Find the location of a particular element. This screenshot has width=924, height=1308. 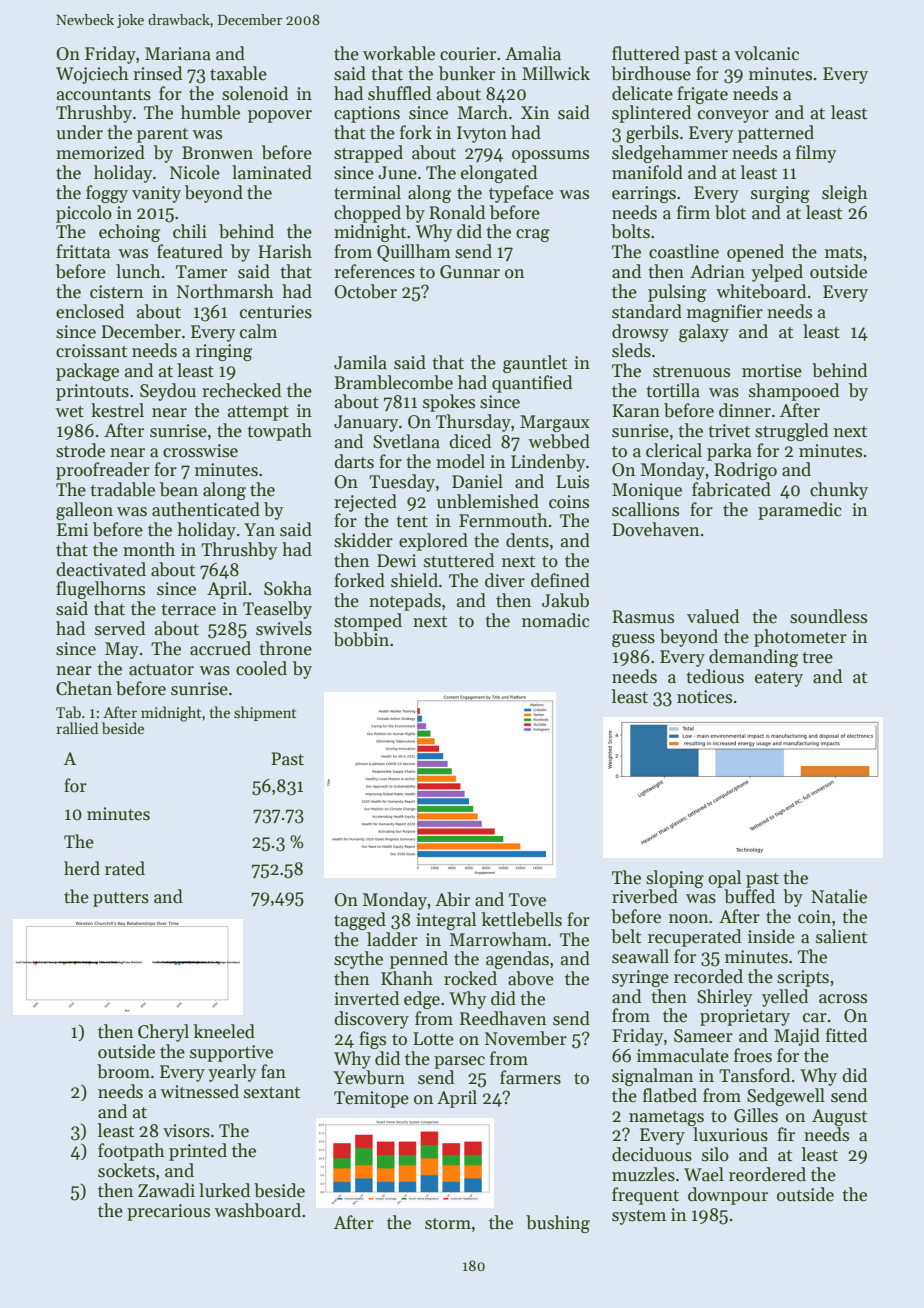

parka is located at coordinates (729, 452).
